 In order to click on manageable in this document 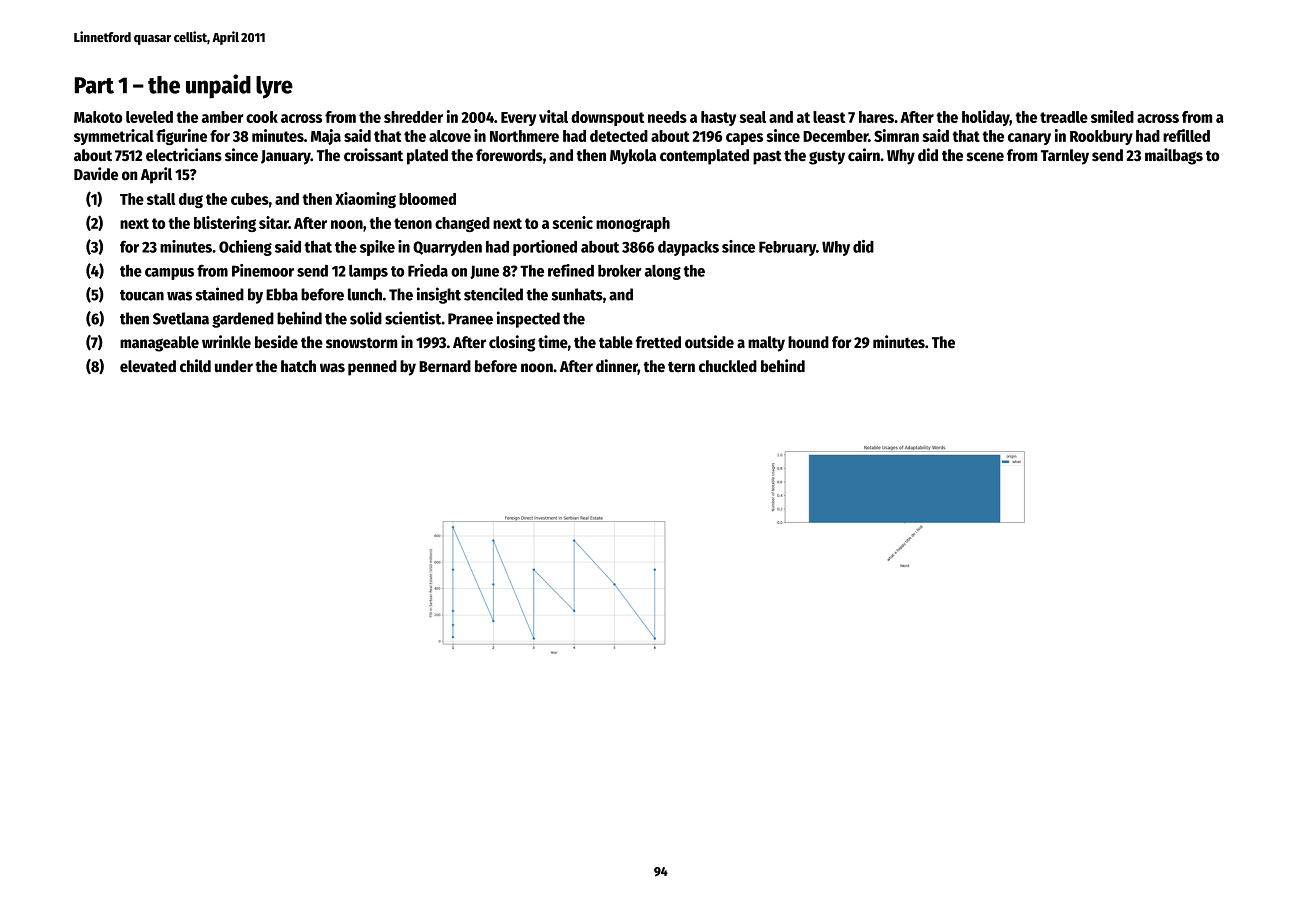, I will do `click(159, 344)`.
